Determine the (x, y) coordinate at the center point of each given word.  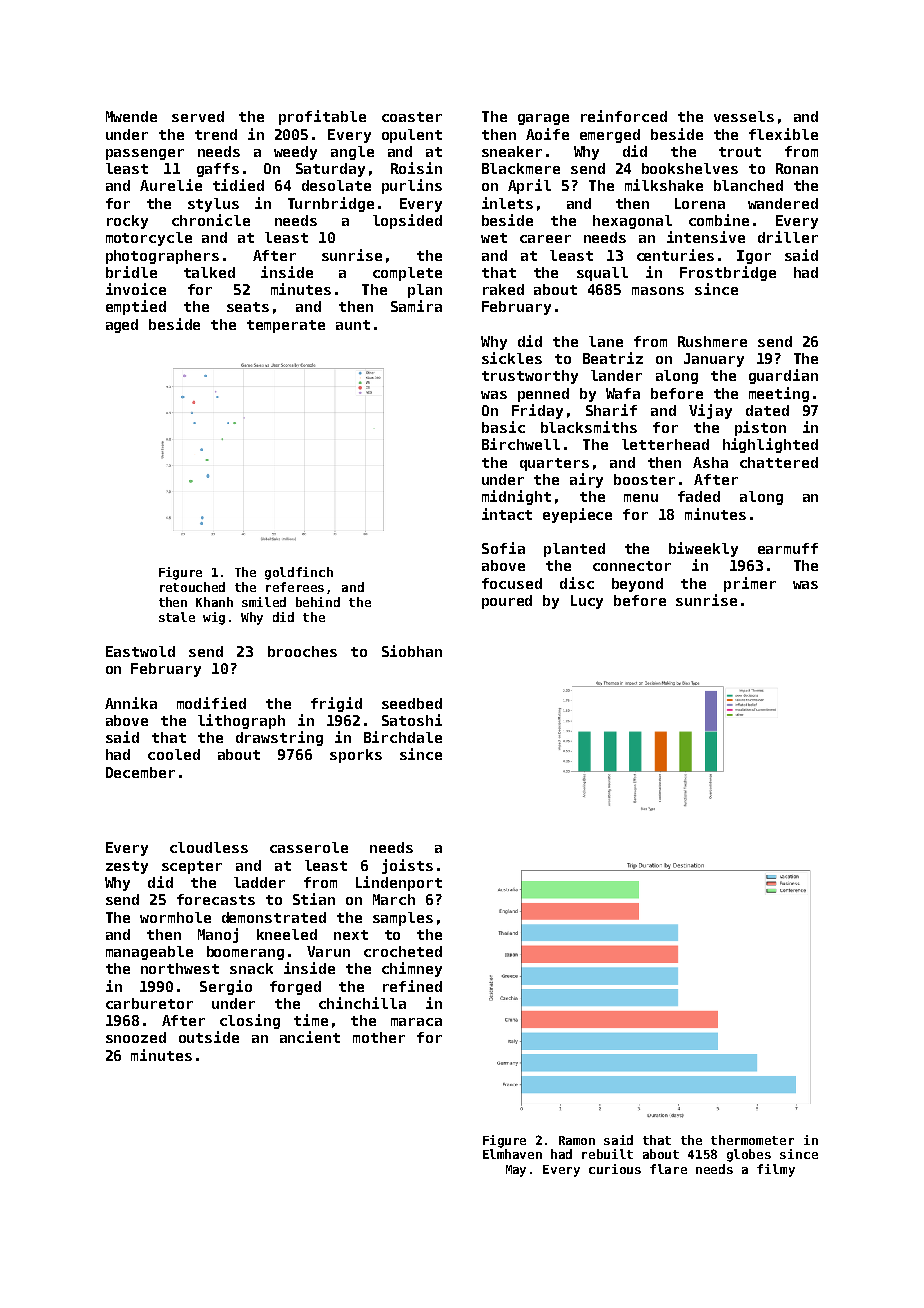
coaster (412, 117)
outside (209, 1037)
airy (586, 480)
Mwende (131, 116)
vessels (744, 116)
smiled (264, 602)
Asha (710, 462)
